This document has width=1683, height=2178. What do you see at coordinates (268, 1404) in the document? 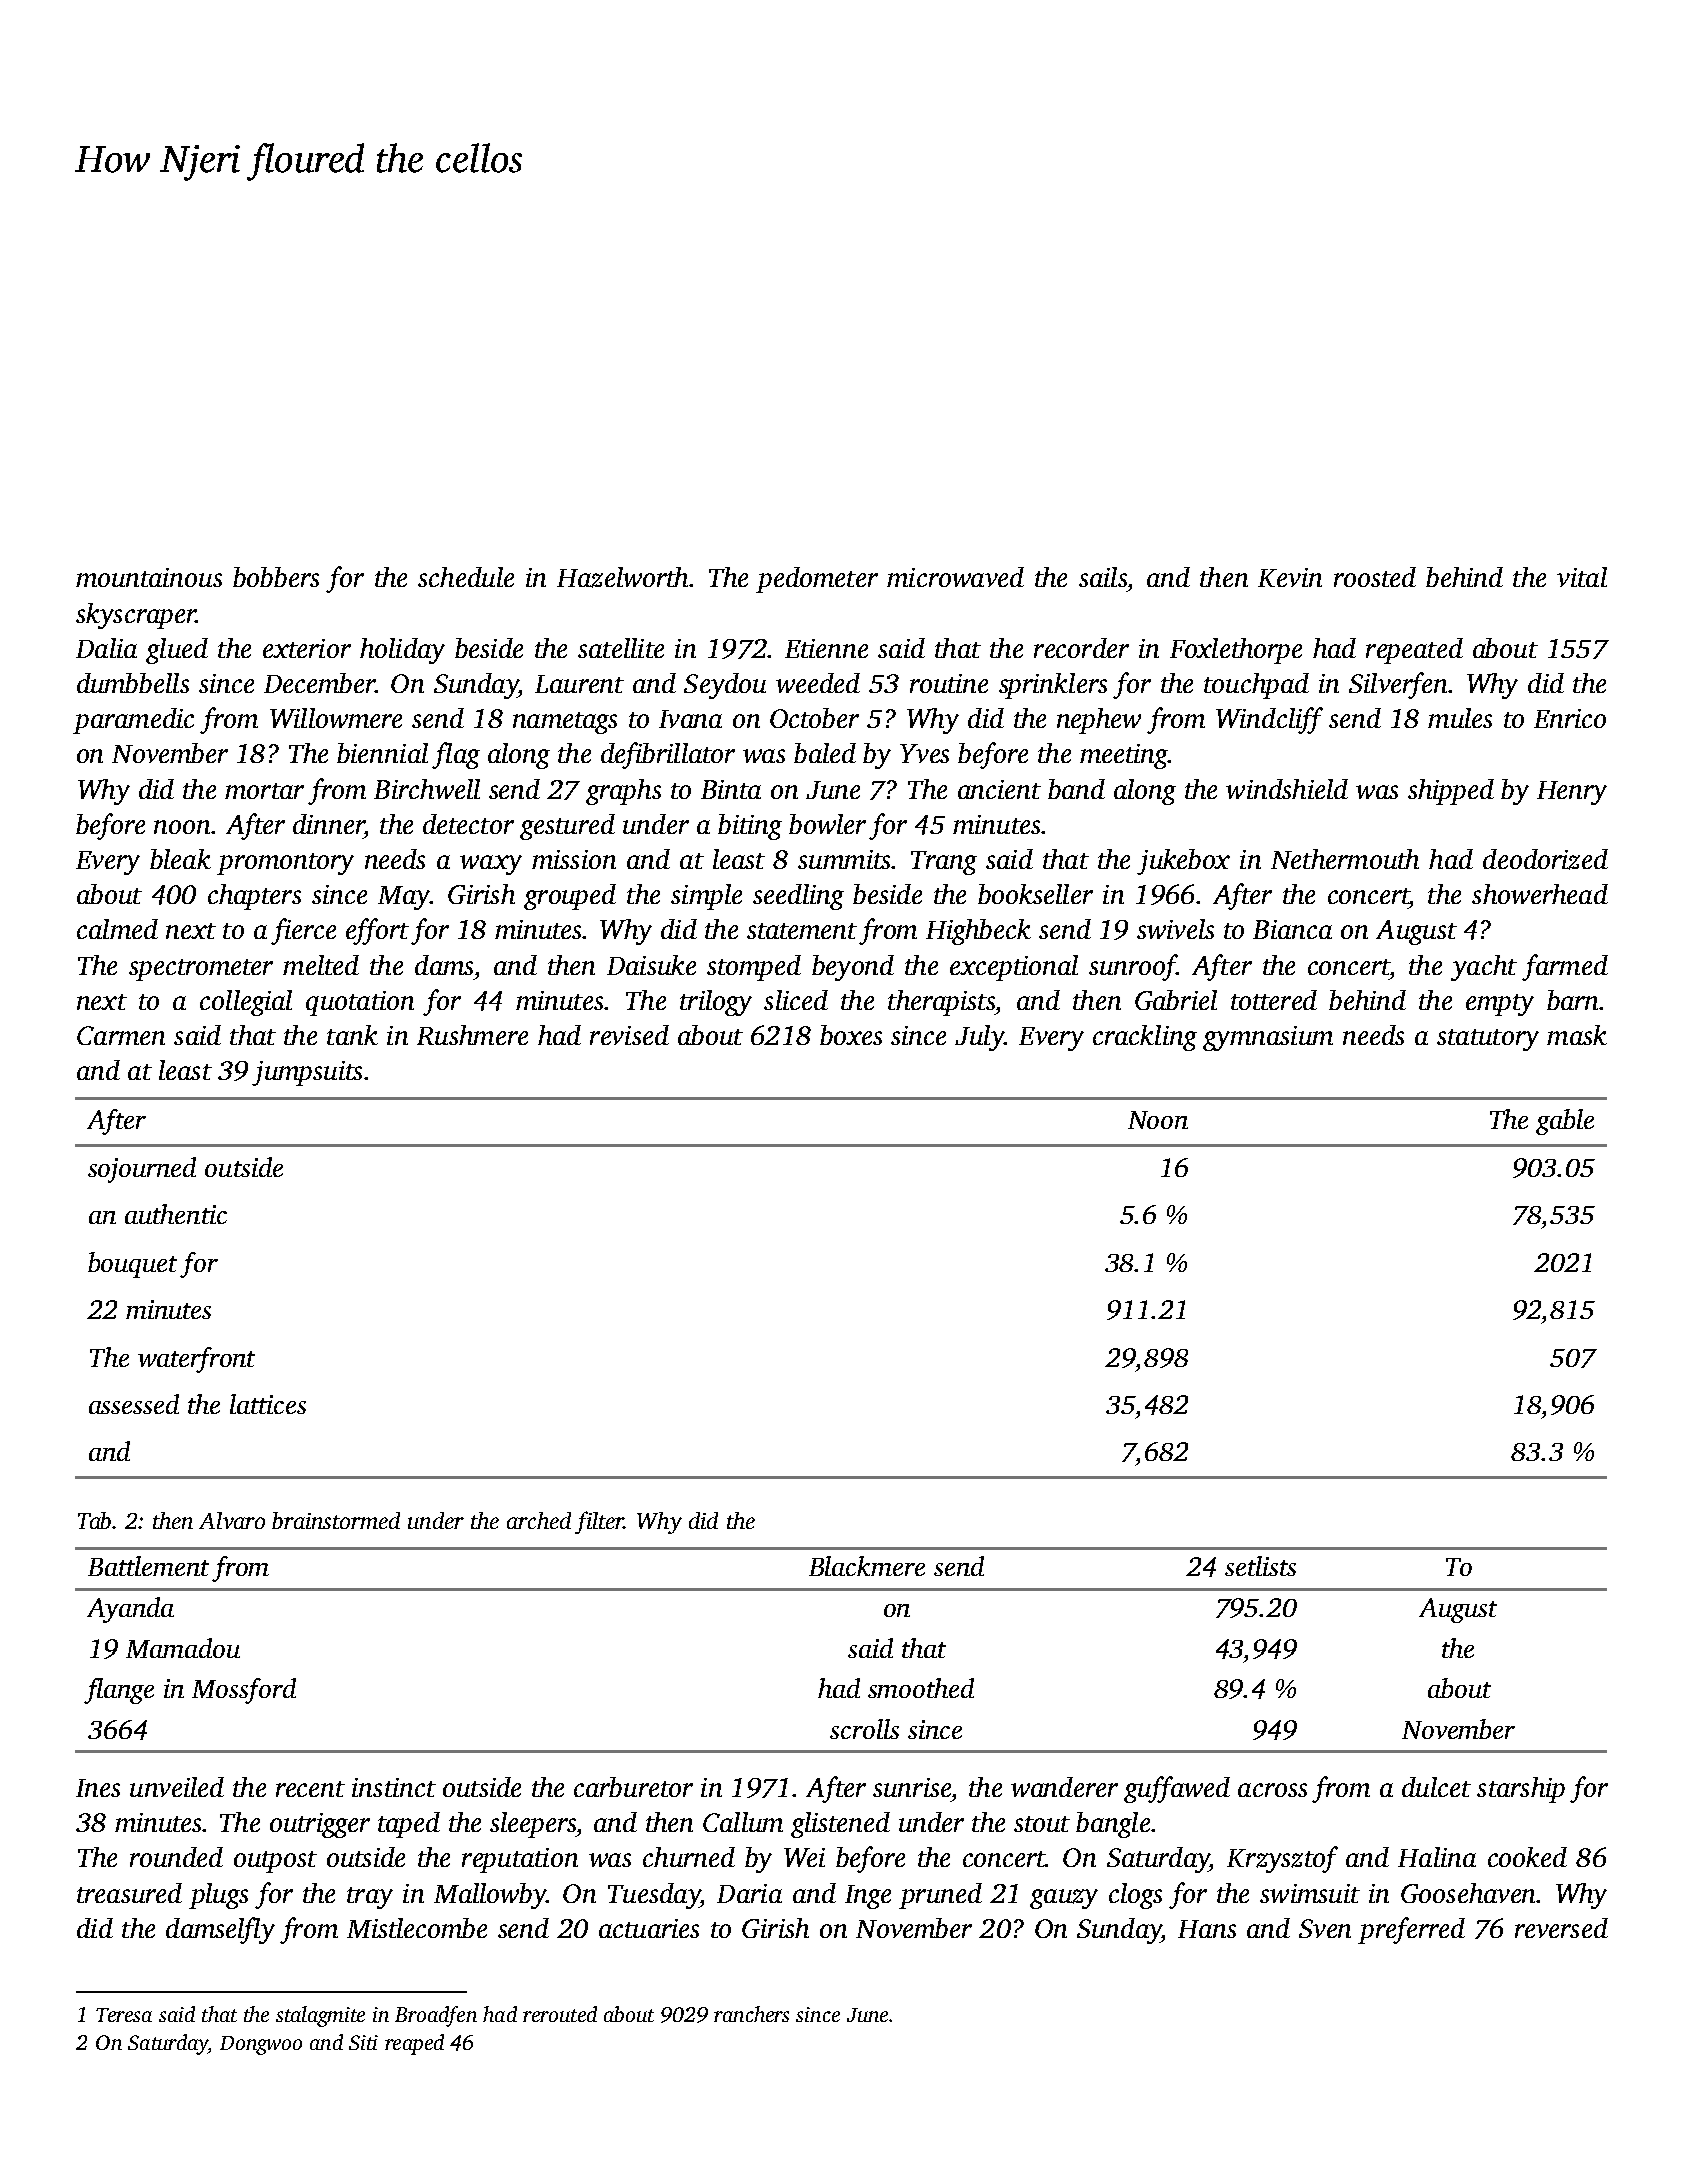
I see `lattices` at bounding box center [268, 1404].
